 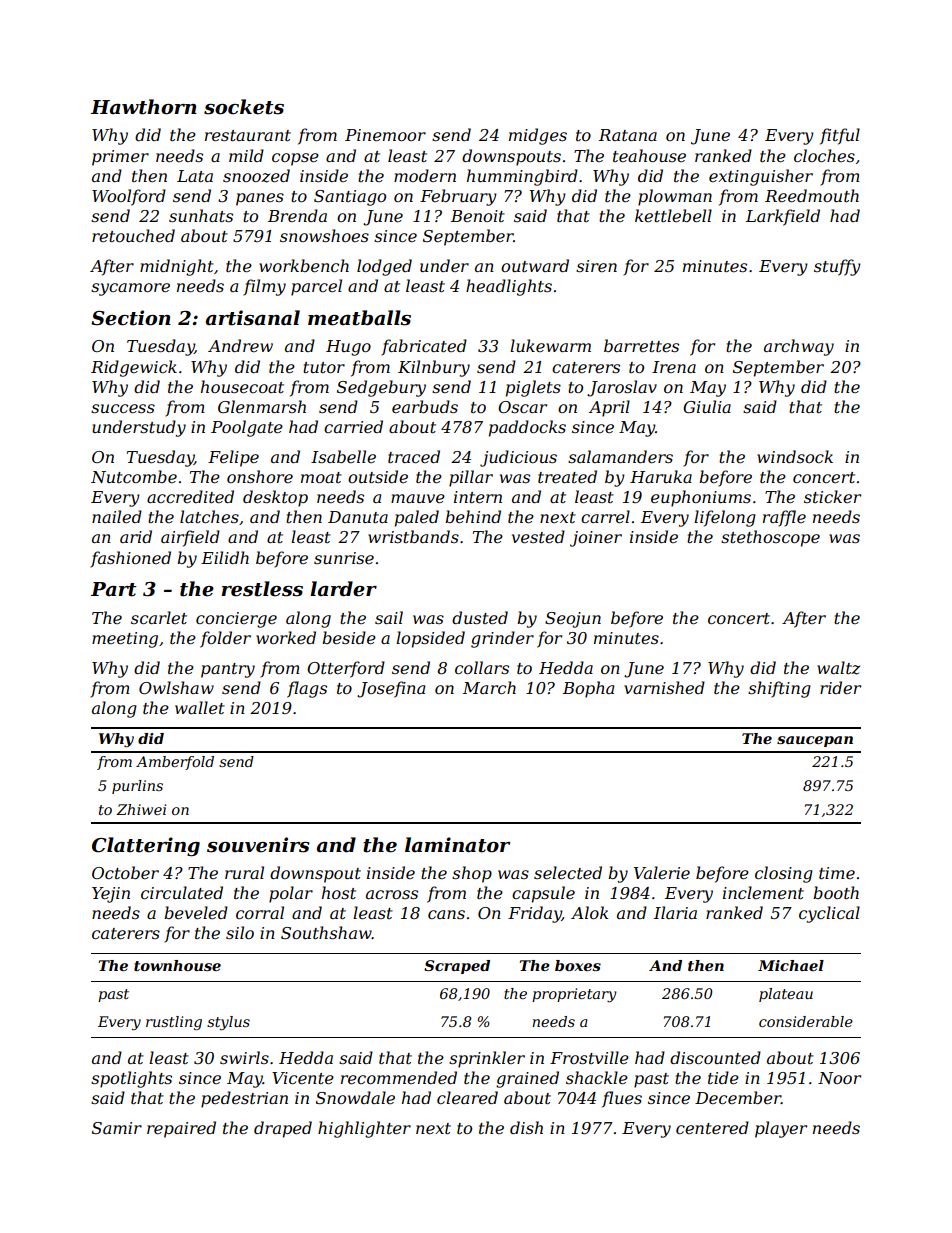 What do you see at coordinates (131, 1079) in the screenshot?
I see `spotlights` at bounding box center [131, 1079].
